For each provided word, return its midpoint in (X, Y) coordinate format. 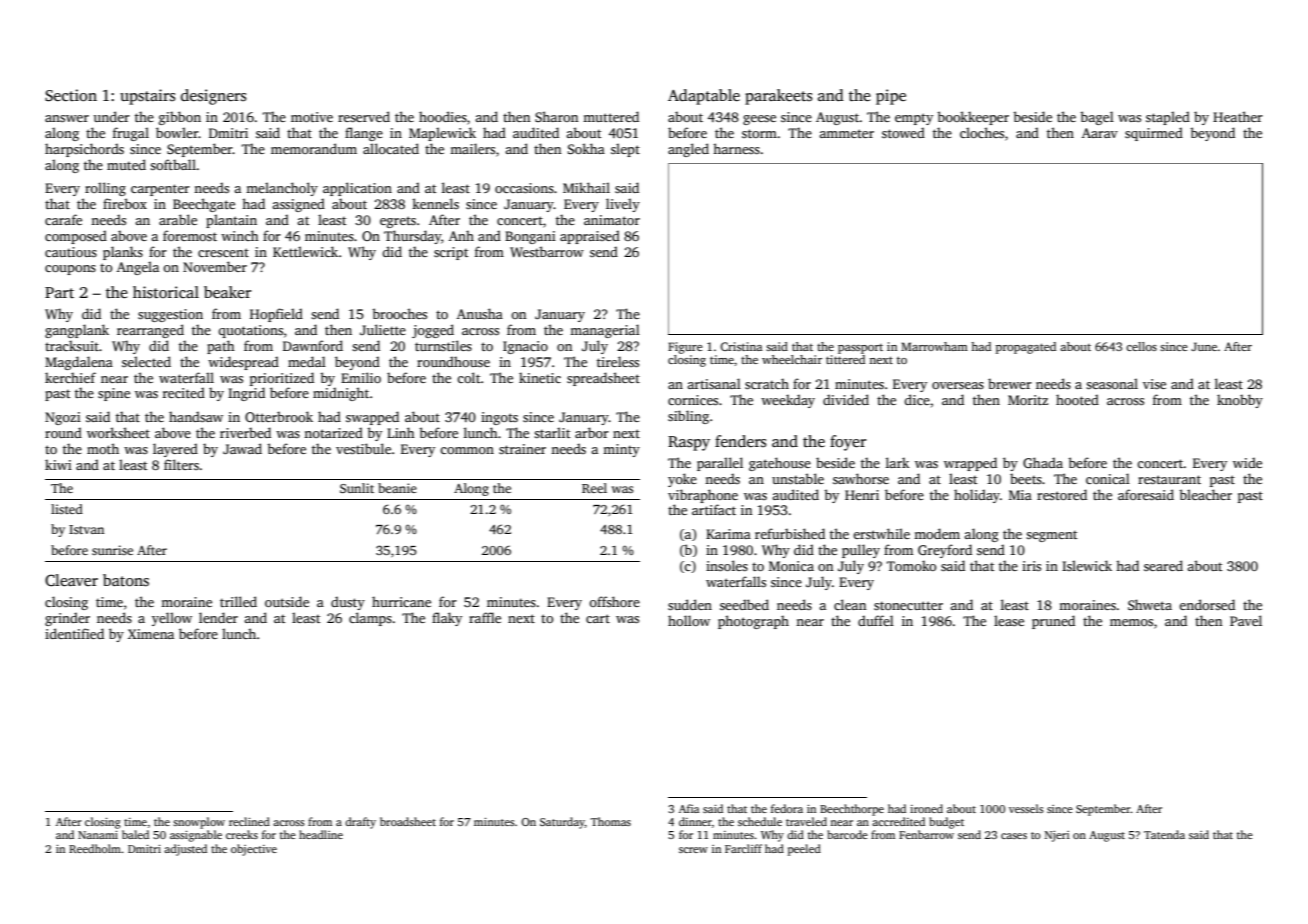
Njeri (1057, 836)
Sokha (586, 148)
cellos (1141, 346)
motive (312, 117)
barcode (847, 834)
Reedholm (95, 848)
